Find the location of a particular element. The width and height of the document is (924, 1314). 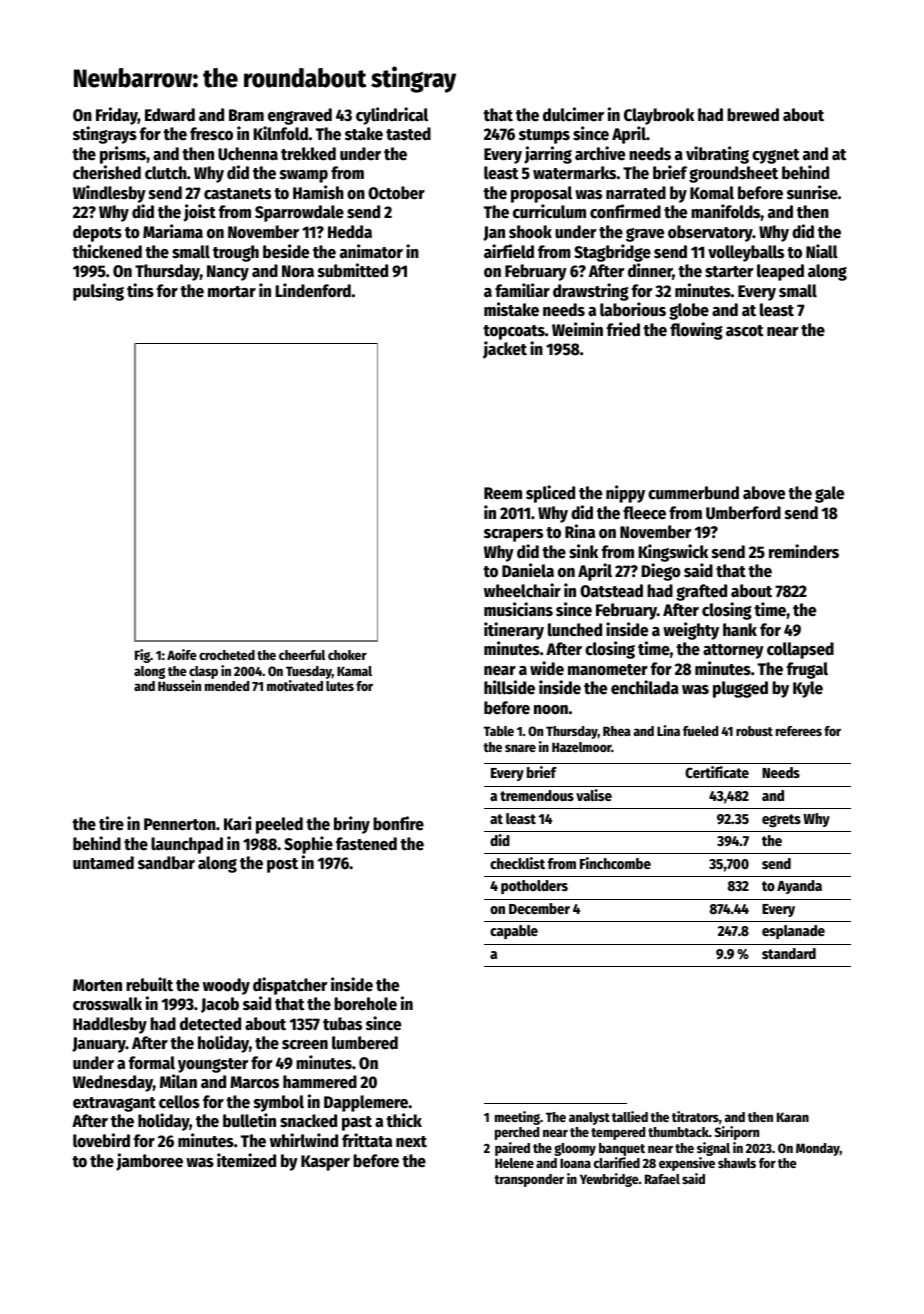

Friday is located at coordinates (117, 116).
